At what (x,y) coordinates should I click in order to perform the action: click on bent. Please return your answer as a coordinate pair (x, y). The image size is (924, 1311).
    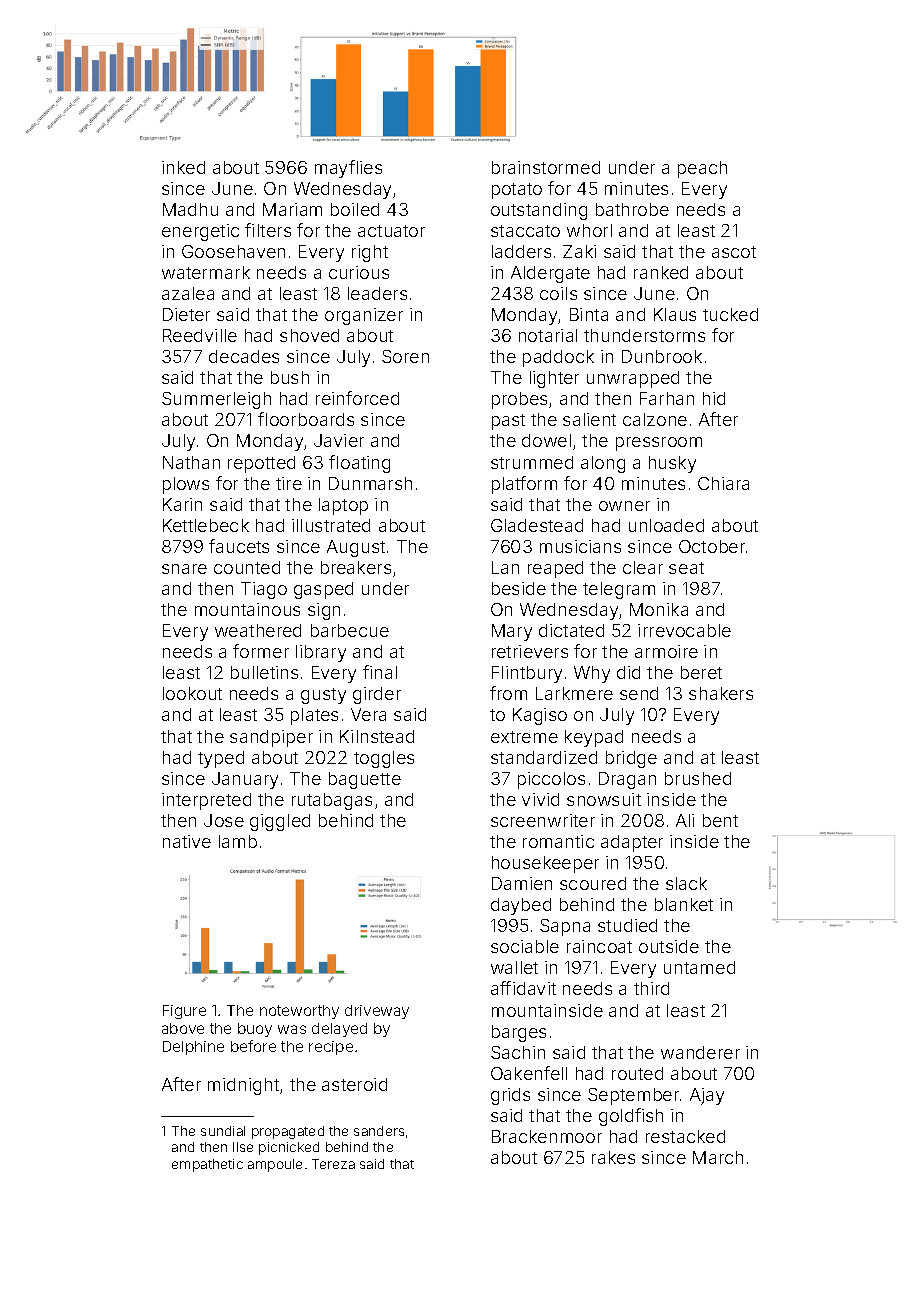
    Looking at the image, I should click on (720, 820).
